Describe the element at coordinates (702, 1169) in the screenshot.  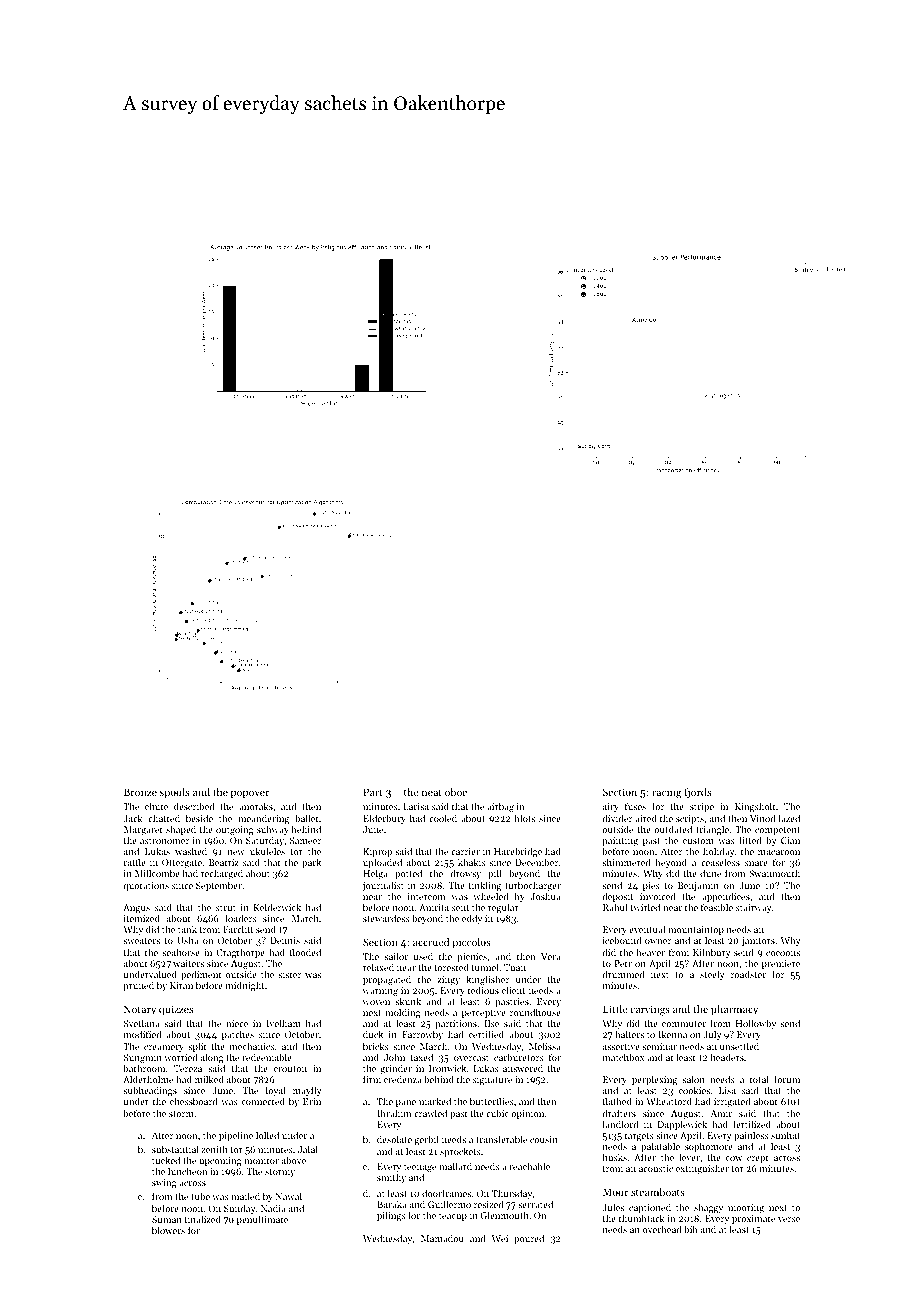
I see `extinguisher` at that location.
